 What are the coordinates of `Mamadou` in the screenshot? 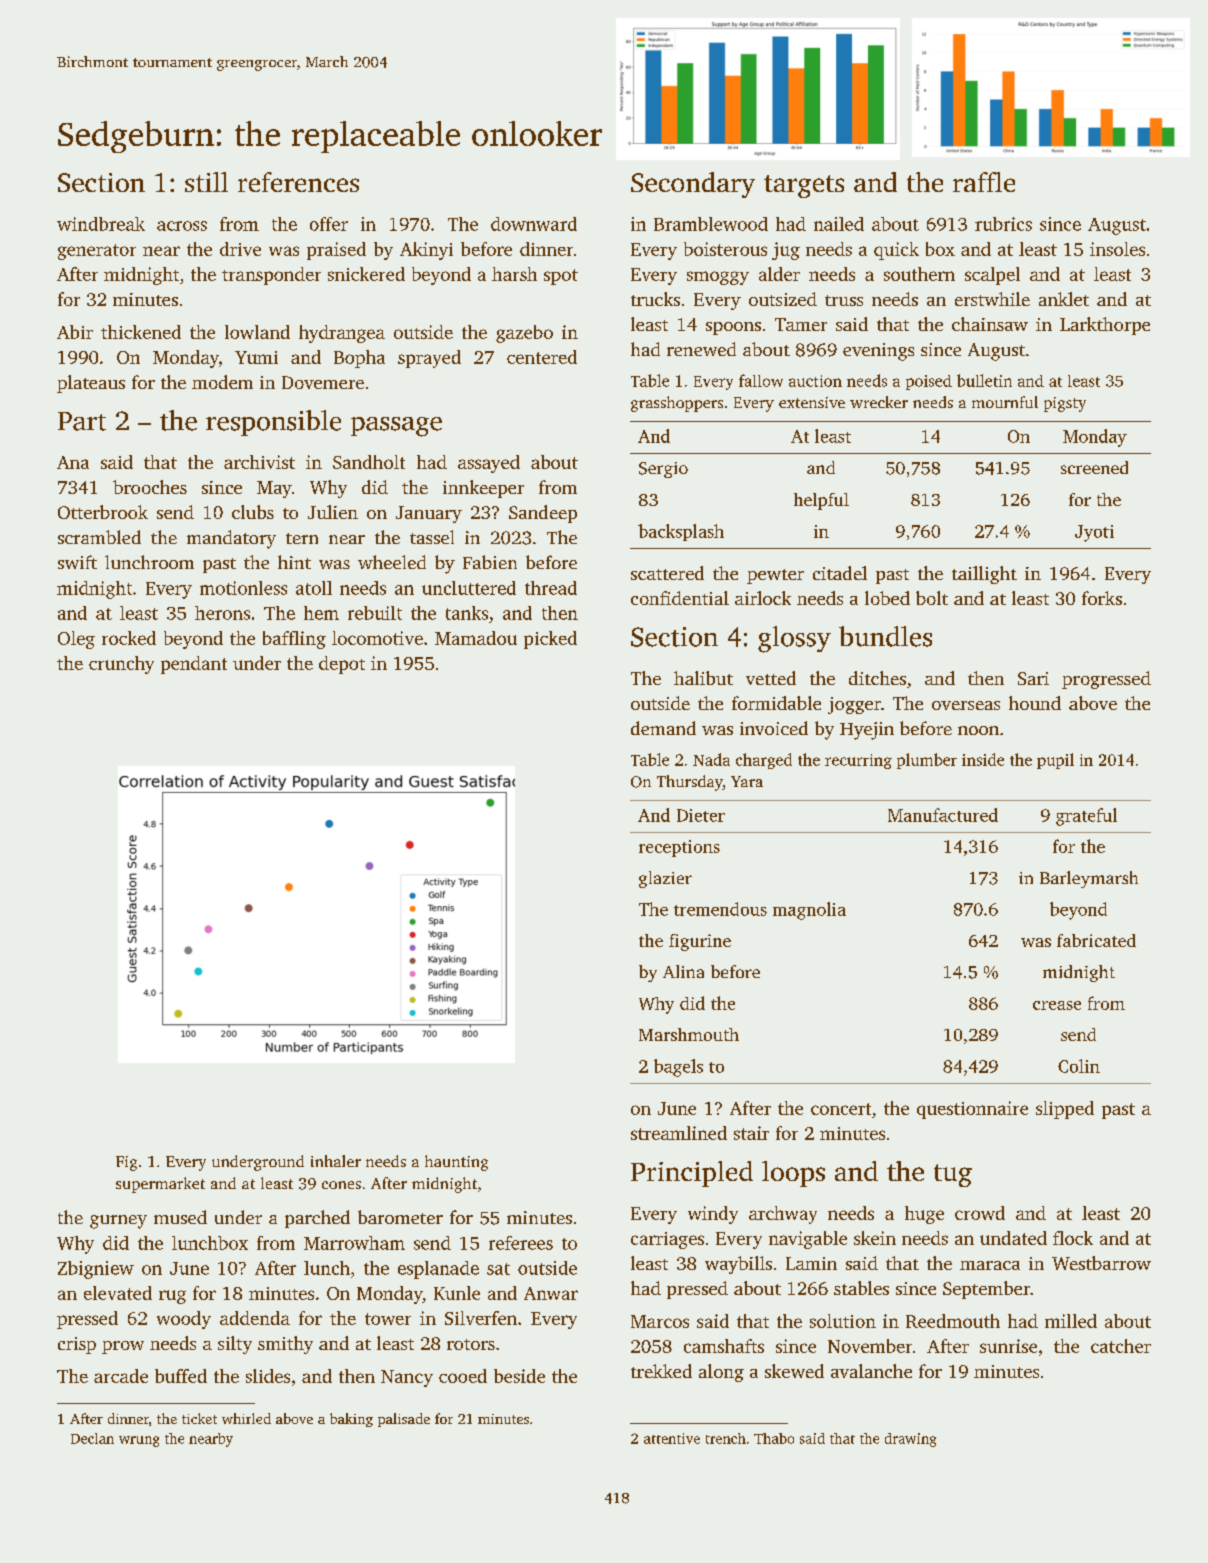 It's located at (476, 638).
